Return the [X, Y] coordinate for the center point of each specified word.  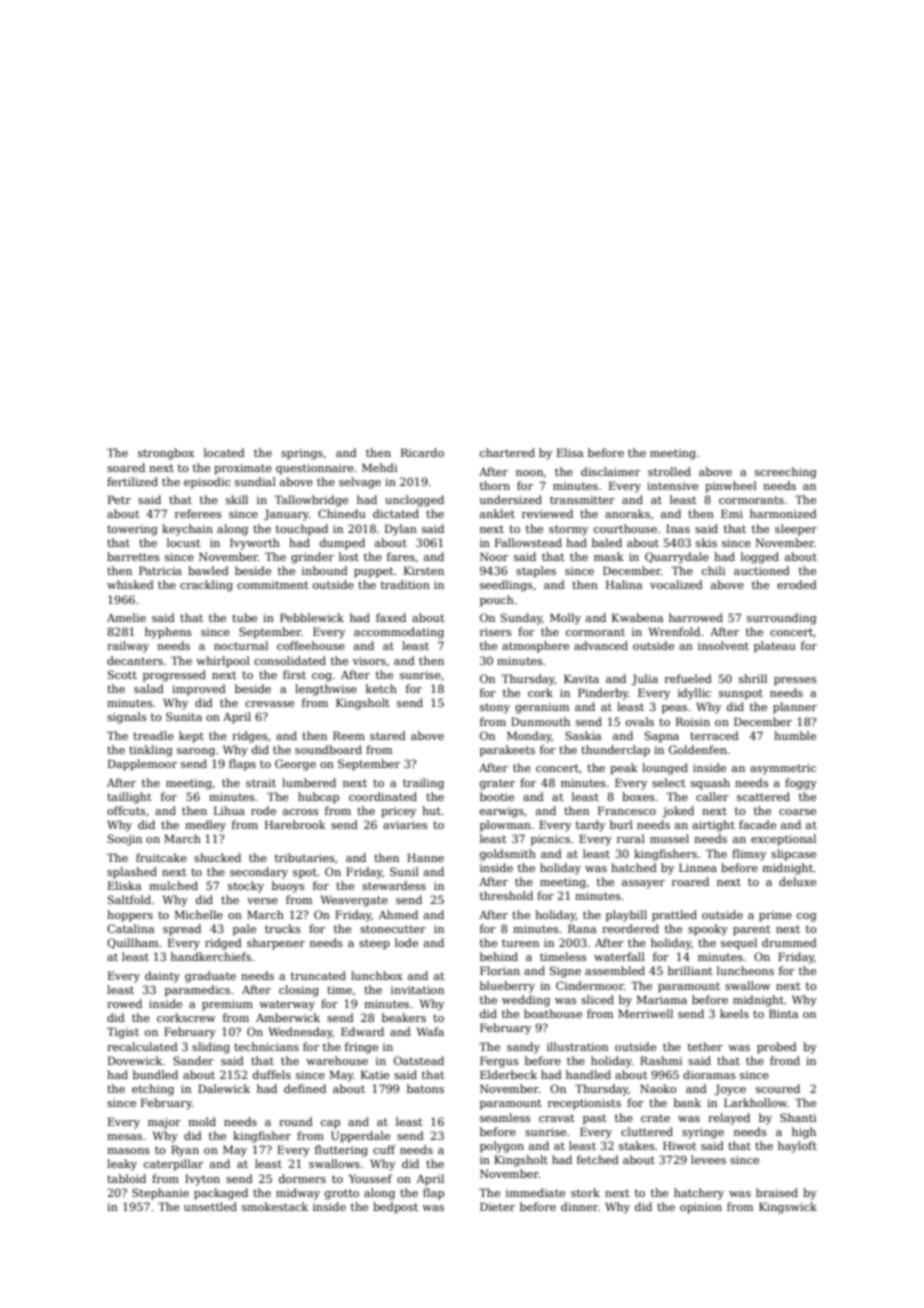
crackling [206, 586]
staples [536, 572]
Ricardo [422, 452]
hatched [634, 867]
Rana [582, 928]
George [295, 765]
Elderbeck [508, 1074]
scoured [778, 1088]
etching [153, 1090]
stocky [246, 887]
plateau [775, 647]
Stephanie [160, 1194]
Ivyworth [255, 544]
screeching [786, 473]
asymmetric [783, 769]
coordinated [383, 796]
